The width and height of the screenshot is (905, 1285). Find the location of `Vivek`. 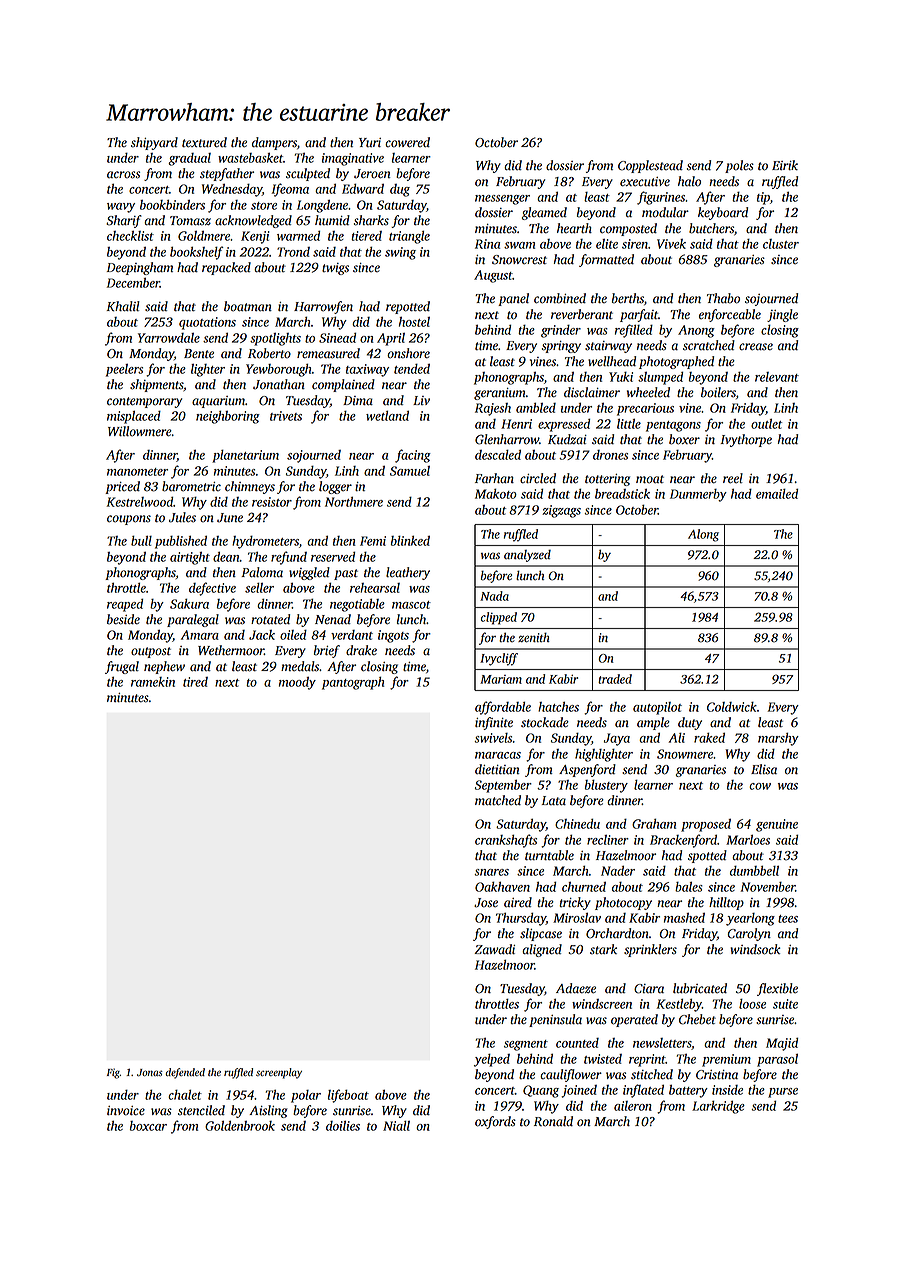

Vivek is located at coordinates (671, 244).
